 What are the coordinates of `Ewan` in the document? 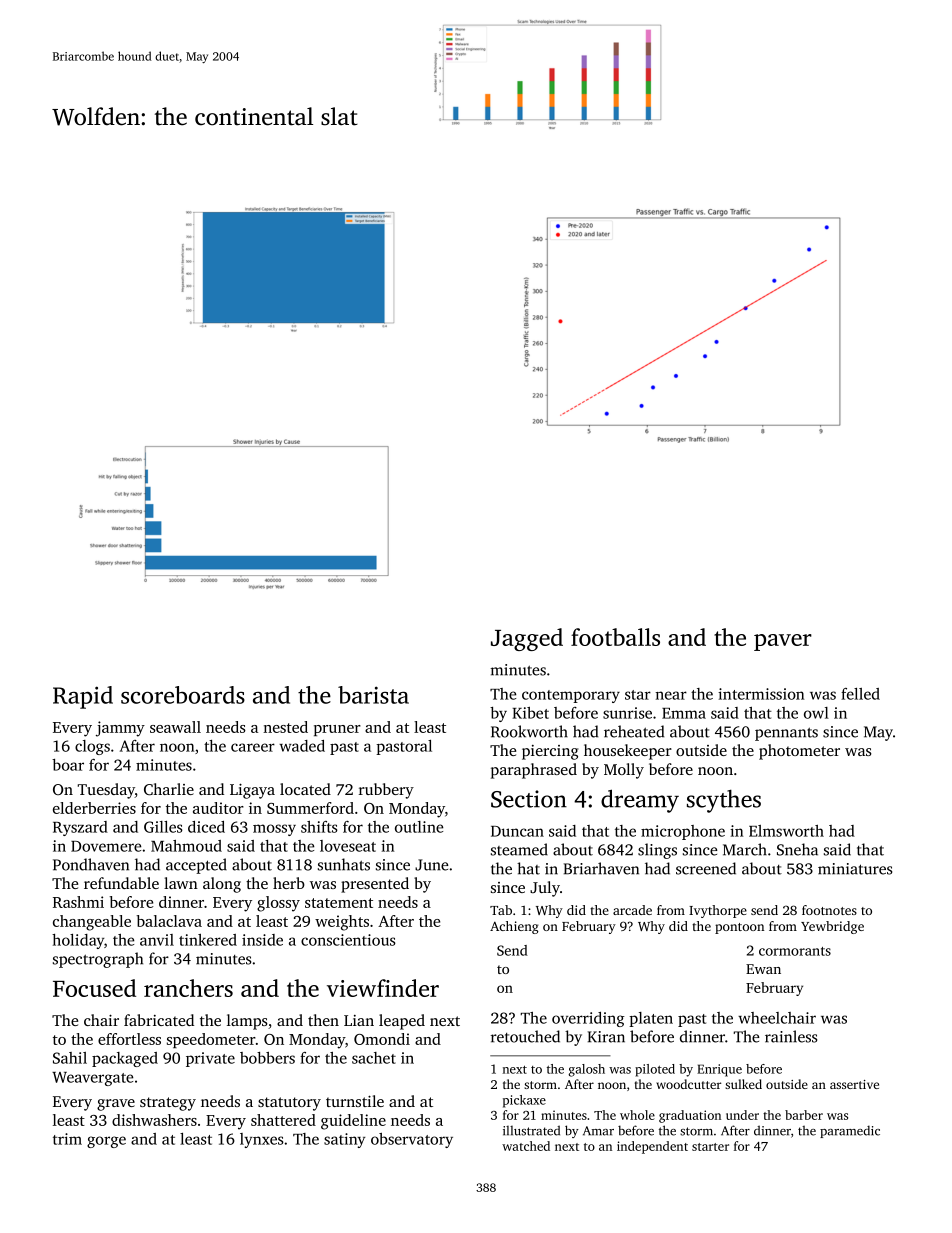 It's located at (763, 969).
